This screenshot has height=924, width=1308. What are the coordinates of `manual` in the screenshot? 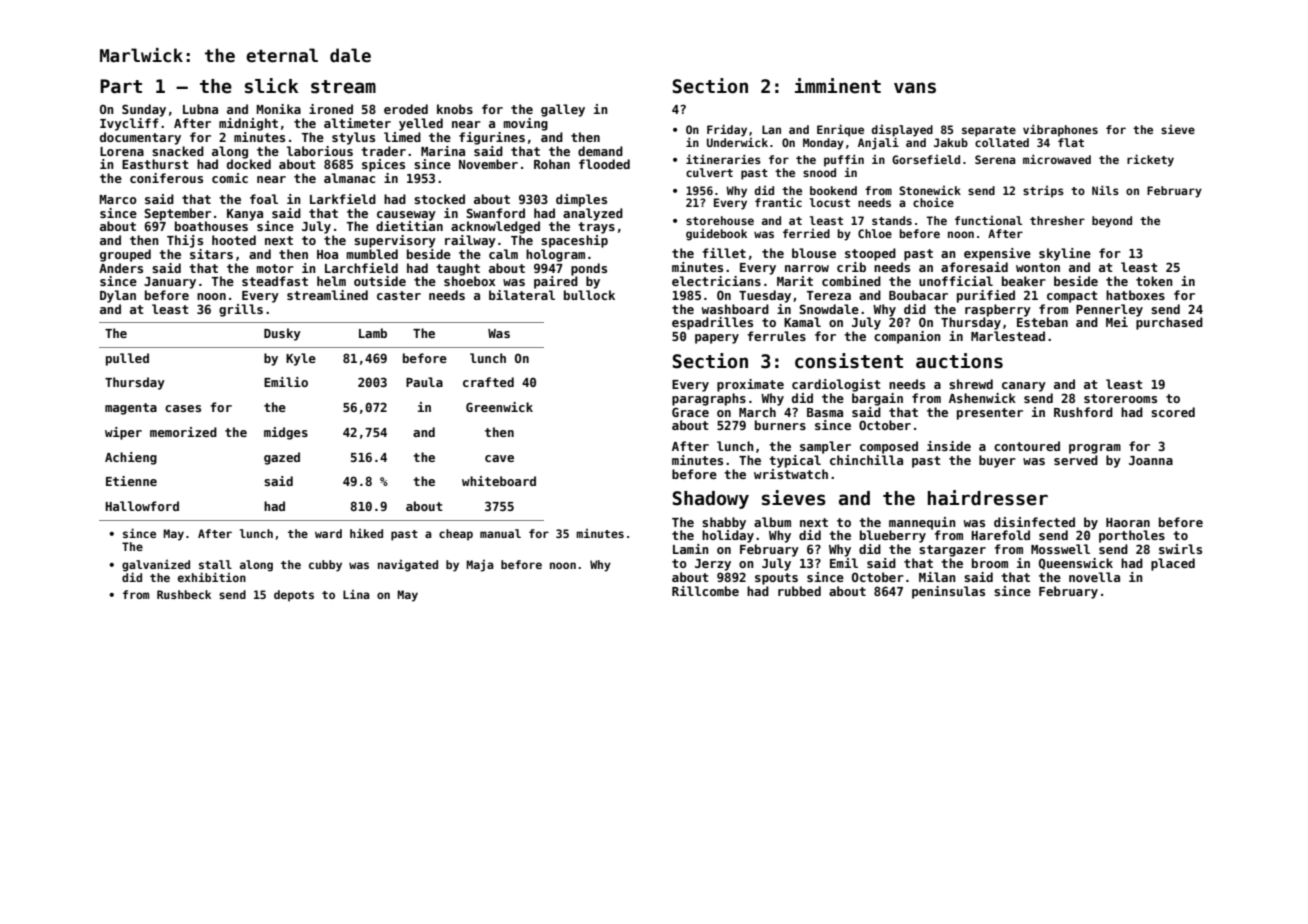 It's located at (500, 533).
